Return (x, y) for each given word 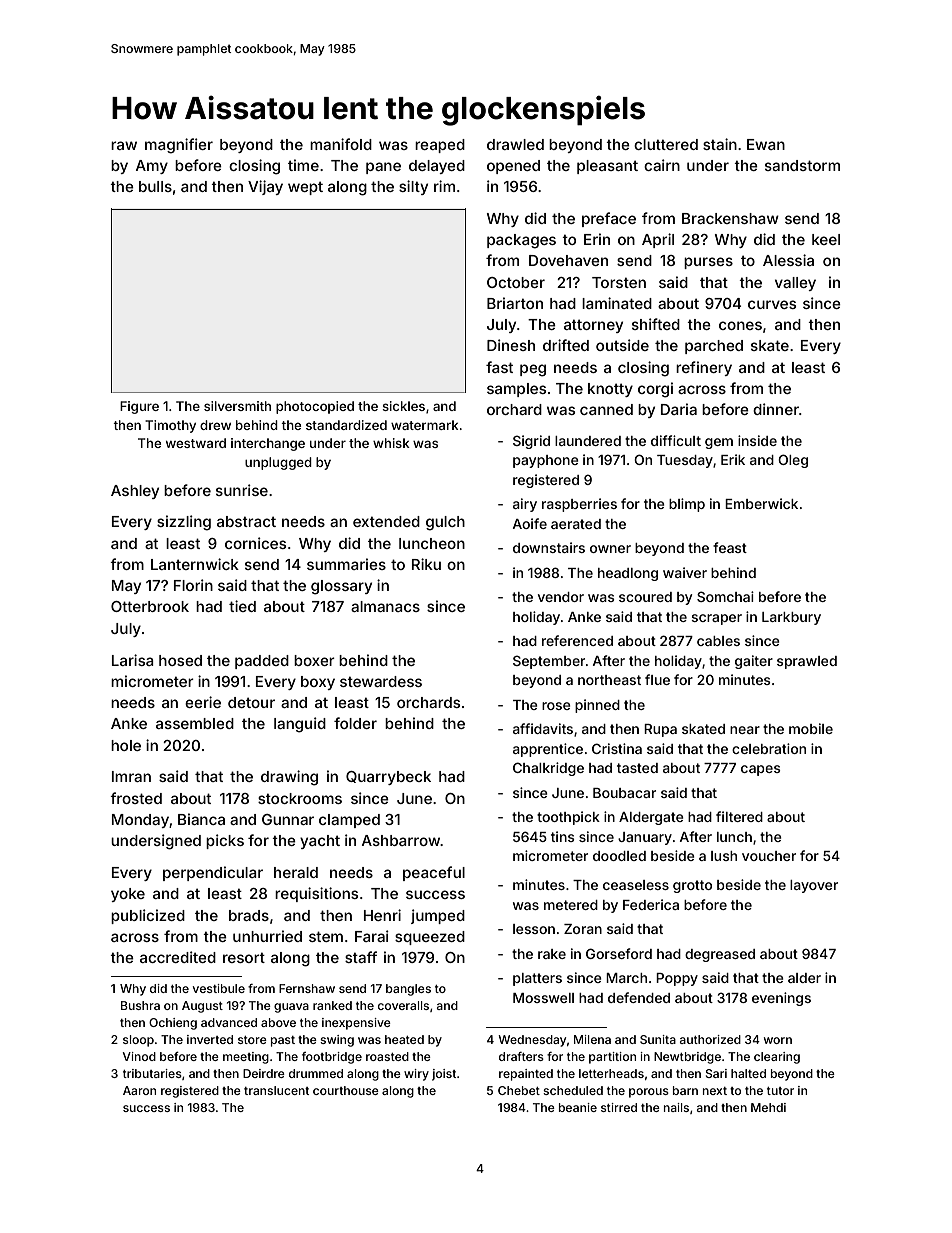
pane (383, 168)
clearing (777, 1058)
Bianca (201, 819)
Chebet (519, 1090)
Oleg (793, 461)
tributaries (152, 1073)
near (745, 730)
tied (242, 606)
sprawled (807, 662)
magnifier (179, 146)
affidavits (543, 728)
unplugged (278, 463)
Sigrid (531, 442)
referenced (577, 640)
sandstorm (802, 165)
